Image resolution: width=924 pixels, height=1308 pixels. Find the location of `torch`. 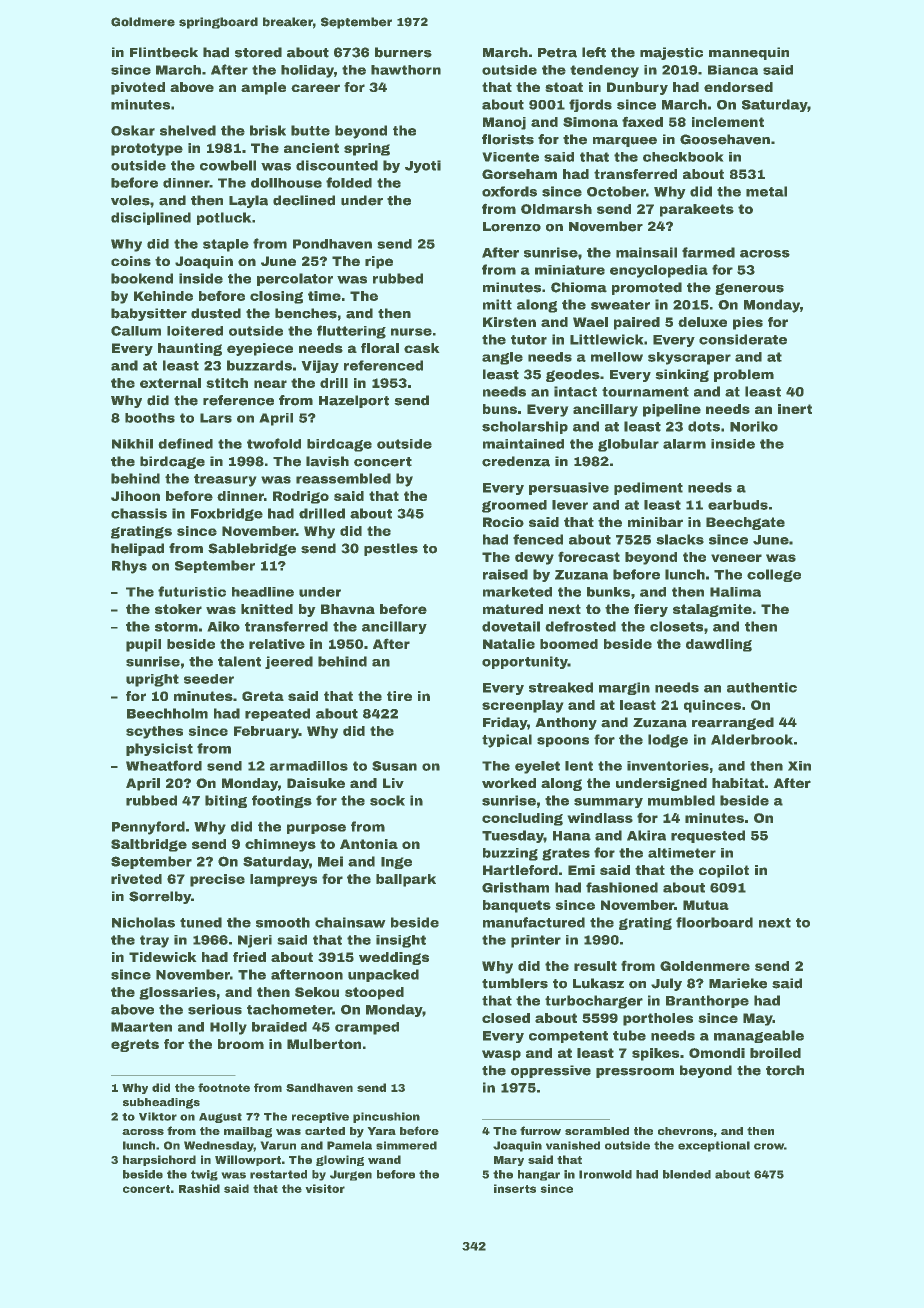

torch is located at coordinates (785, 1070).
